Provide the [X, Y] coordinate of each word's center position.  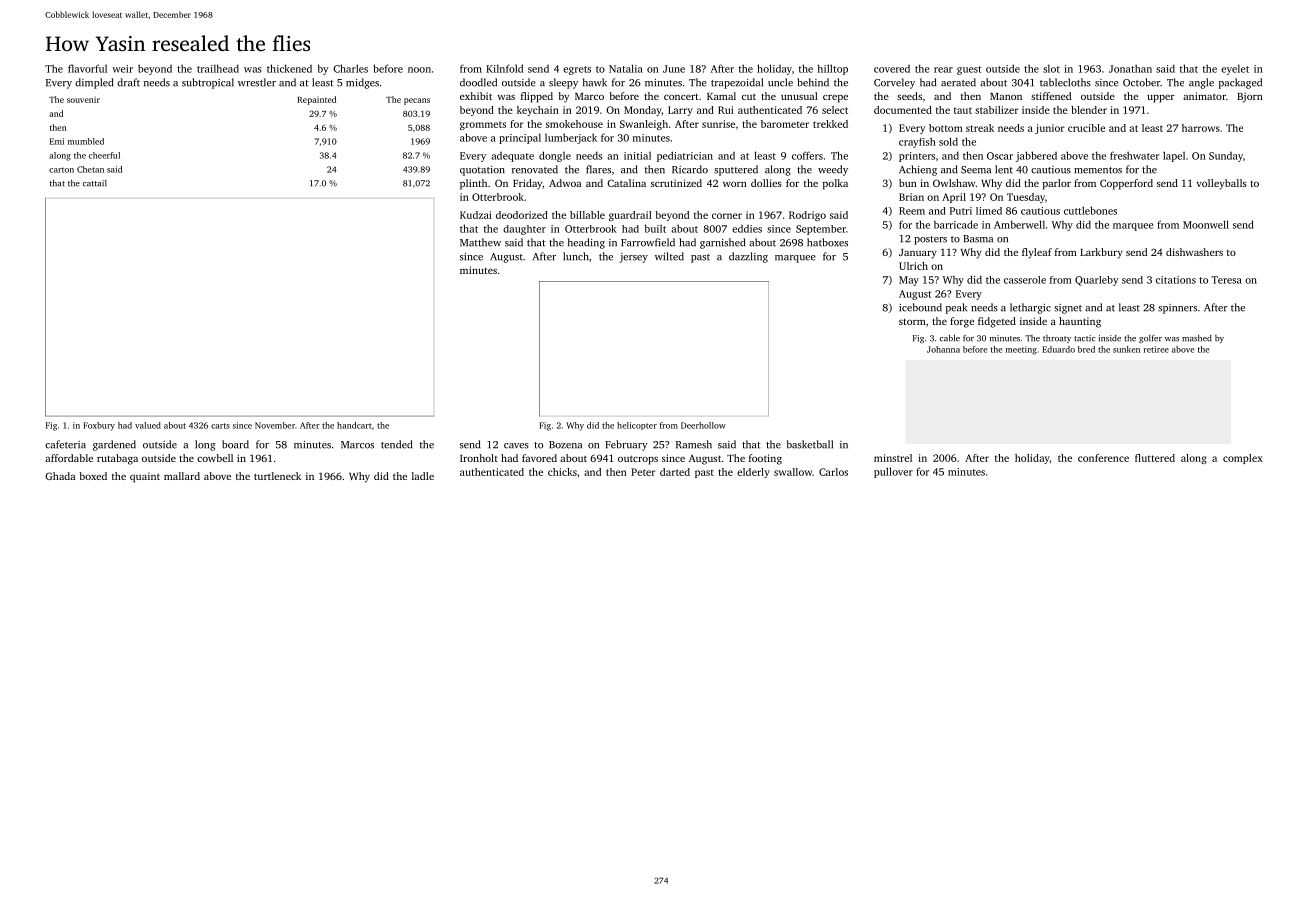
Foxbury [99, 426]
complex [1243, 459]
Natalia [626, 68]
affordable [69, 458]
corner [727, 216]
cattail [95, 183]
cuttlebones [1090, 210]
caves [516, 446]
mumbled [86, 141]
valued [148, 425]
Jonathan [1130, 68]
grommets [483, 125]
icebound [920, 307]
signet [1068, 309]
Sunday [1226, 157]
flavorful [87, 68]
